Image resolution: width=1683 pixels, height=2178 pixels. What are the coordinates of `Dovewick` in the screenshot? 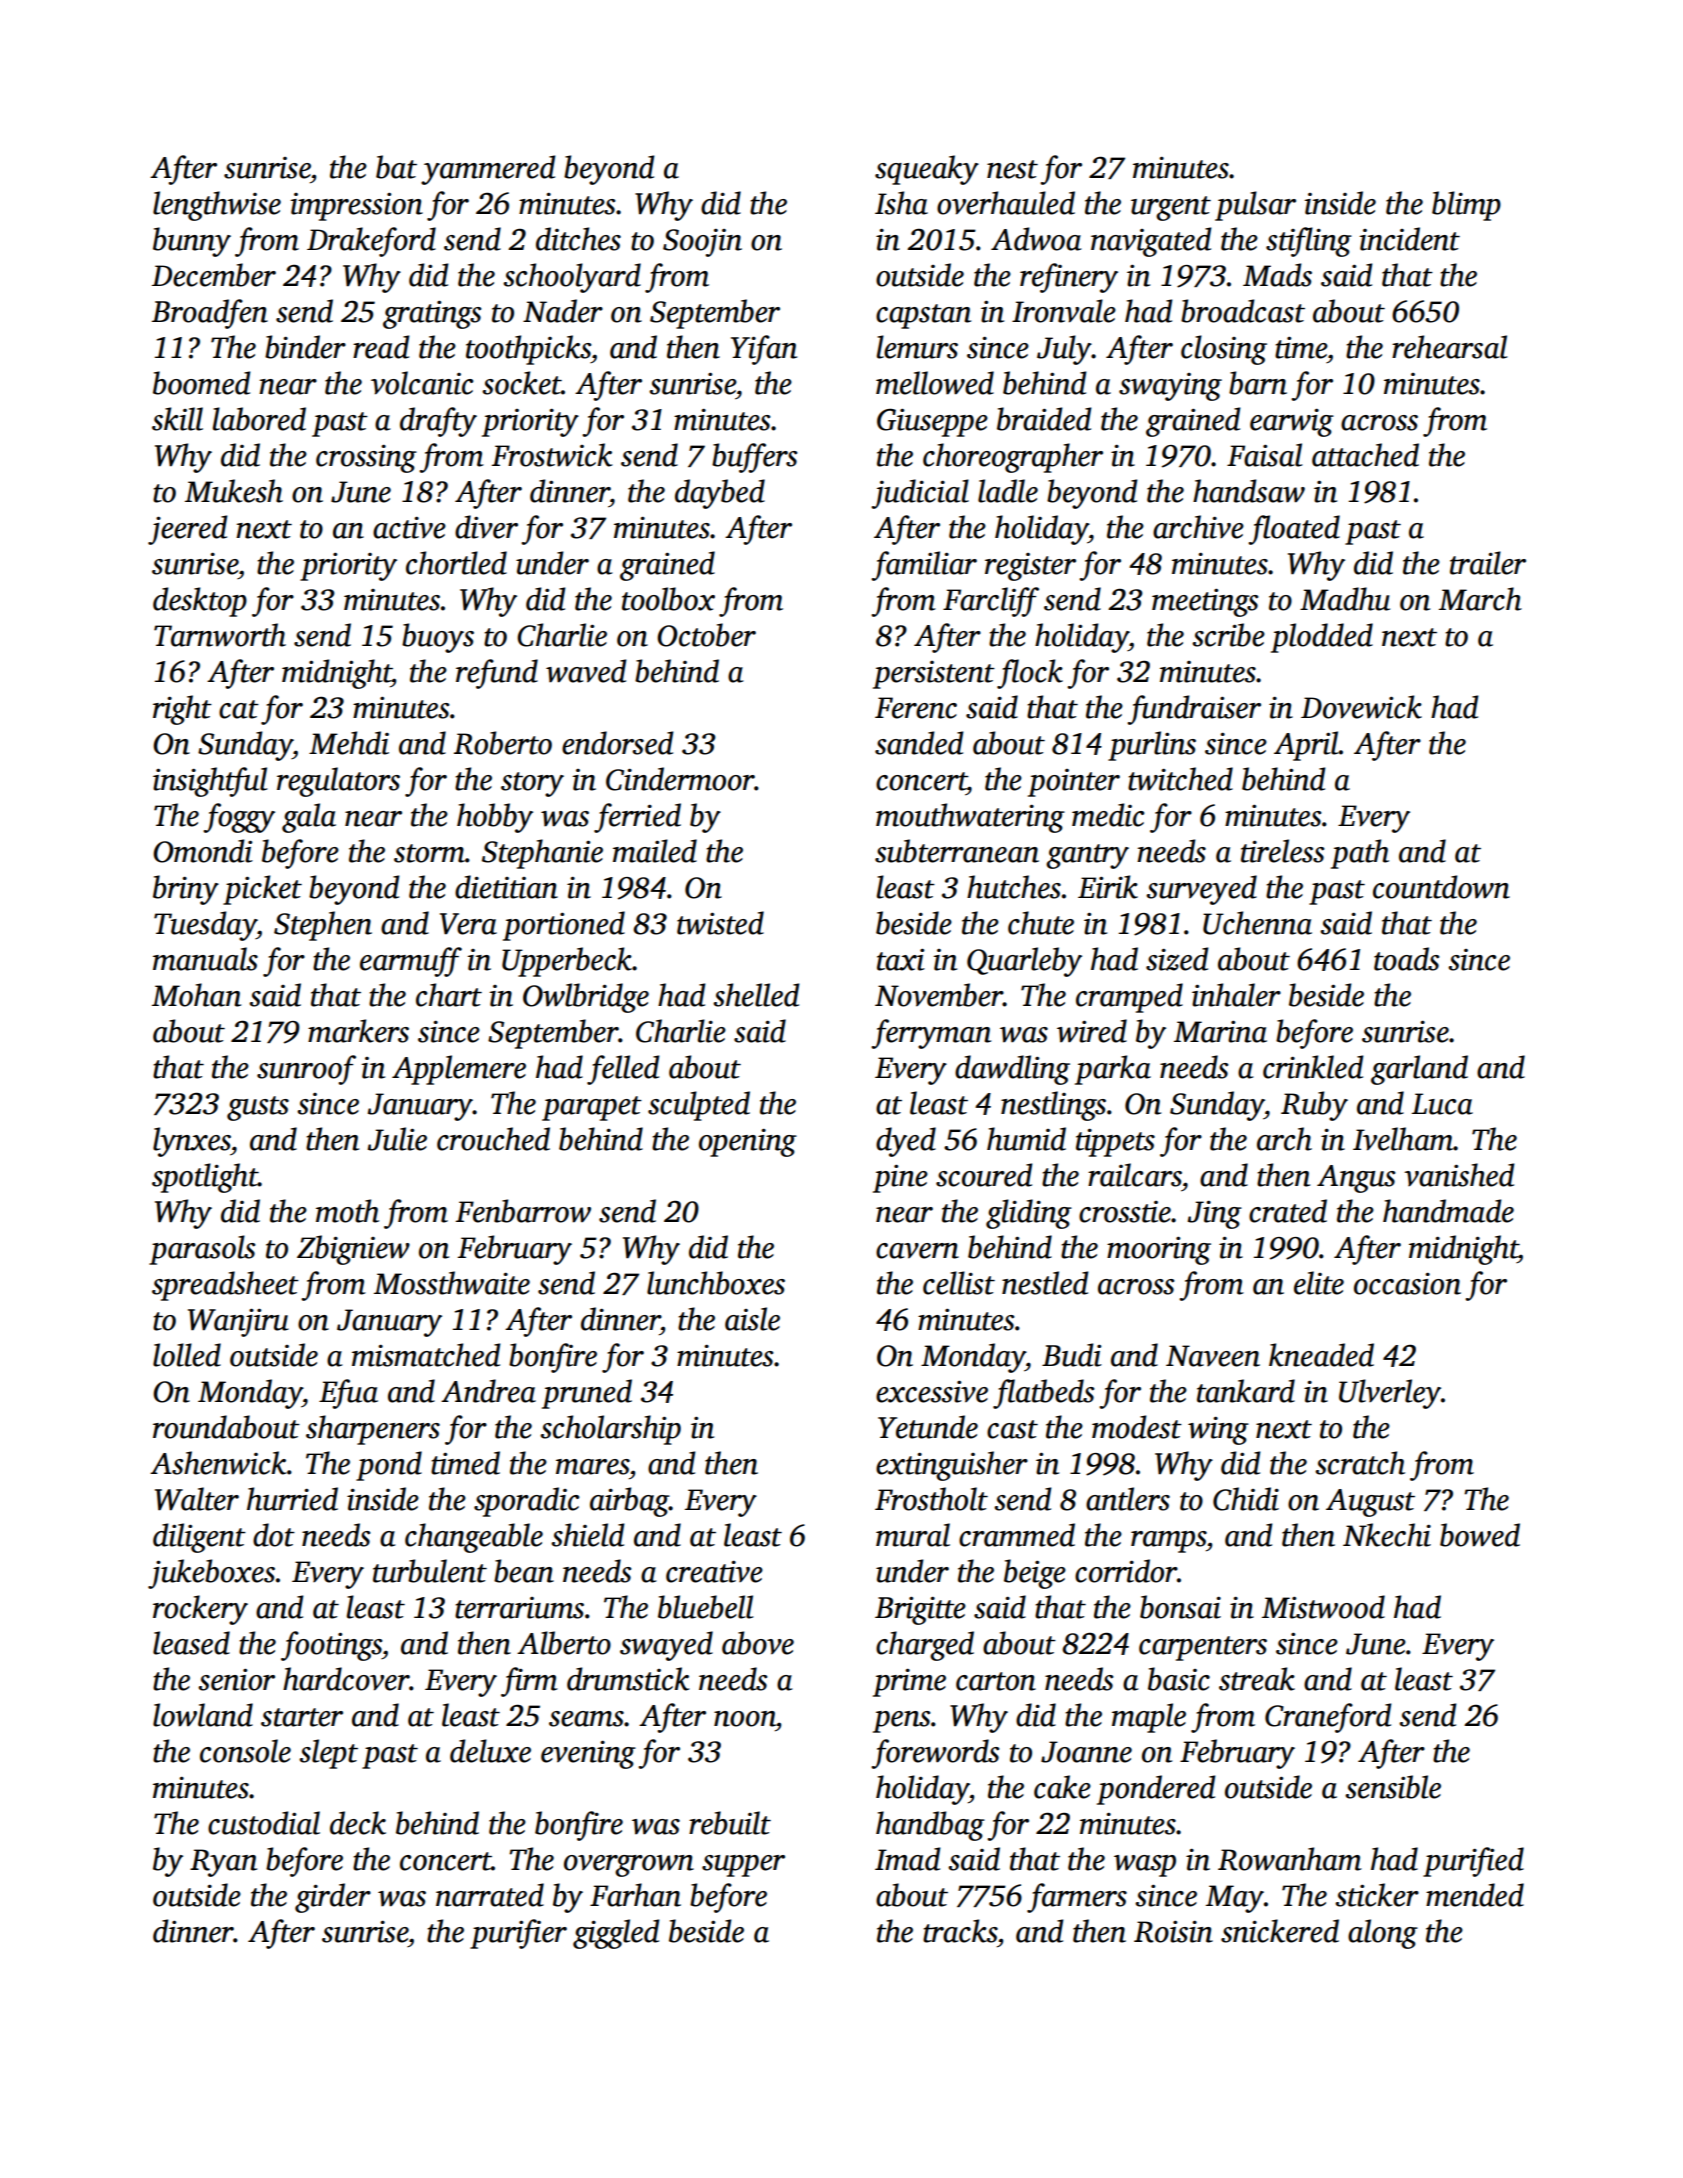 It's located at (1361, 707).
